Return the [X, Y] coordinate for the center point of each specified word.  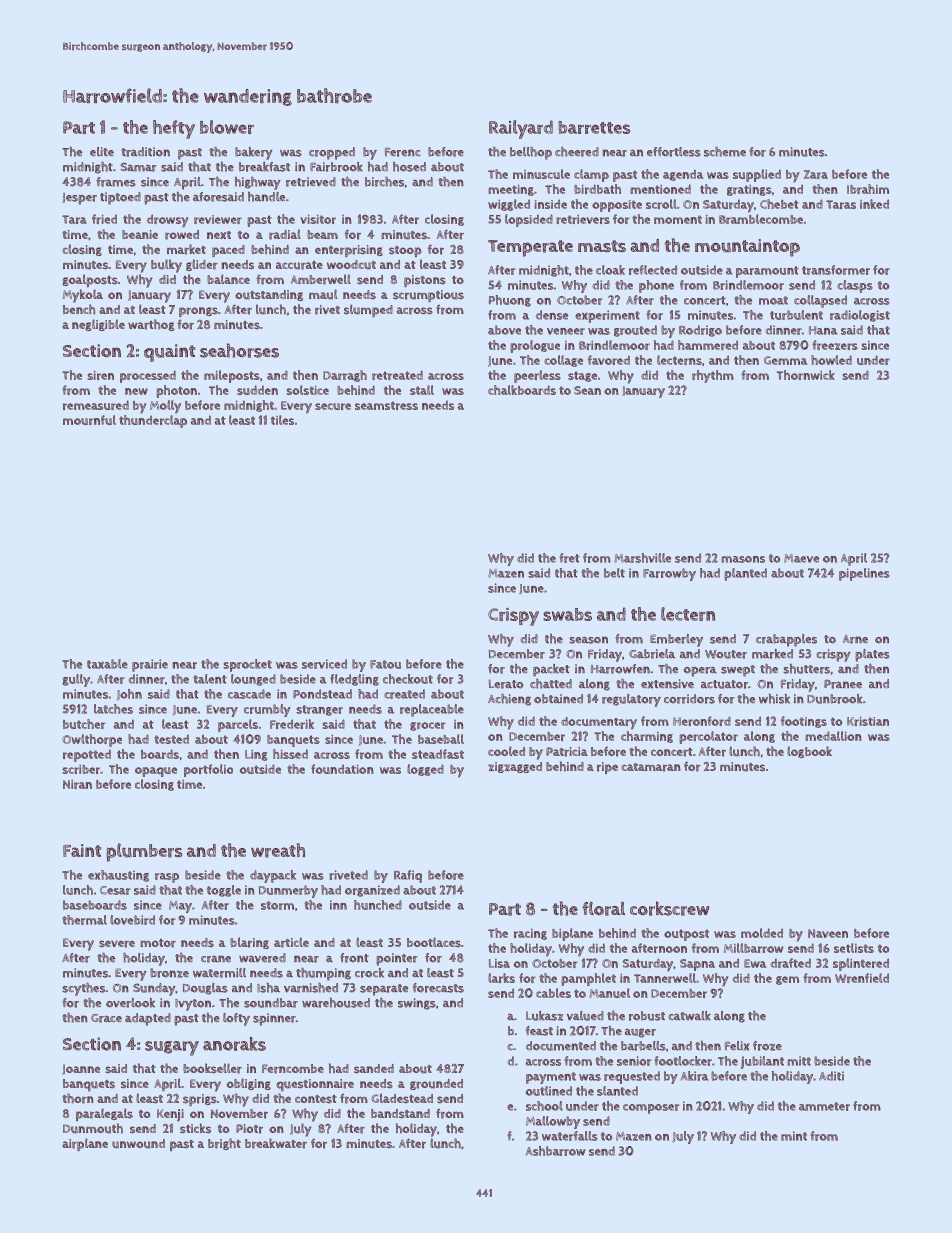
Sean [587, 390]
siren [101, 375]
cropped [332, 153]
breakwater [276, 1143]
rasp [167, 878]
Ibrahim [868, 189]
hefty [174, 129]
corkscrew [669, 908]
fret [570, 558]
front [354, 958]
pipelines [864, 574]
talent [210, 679]
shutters [806, 669]
